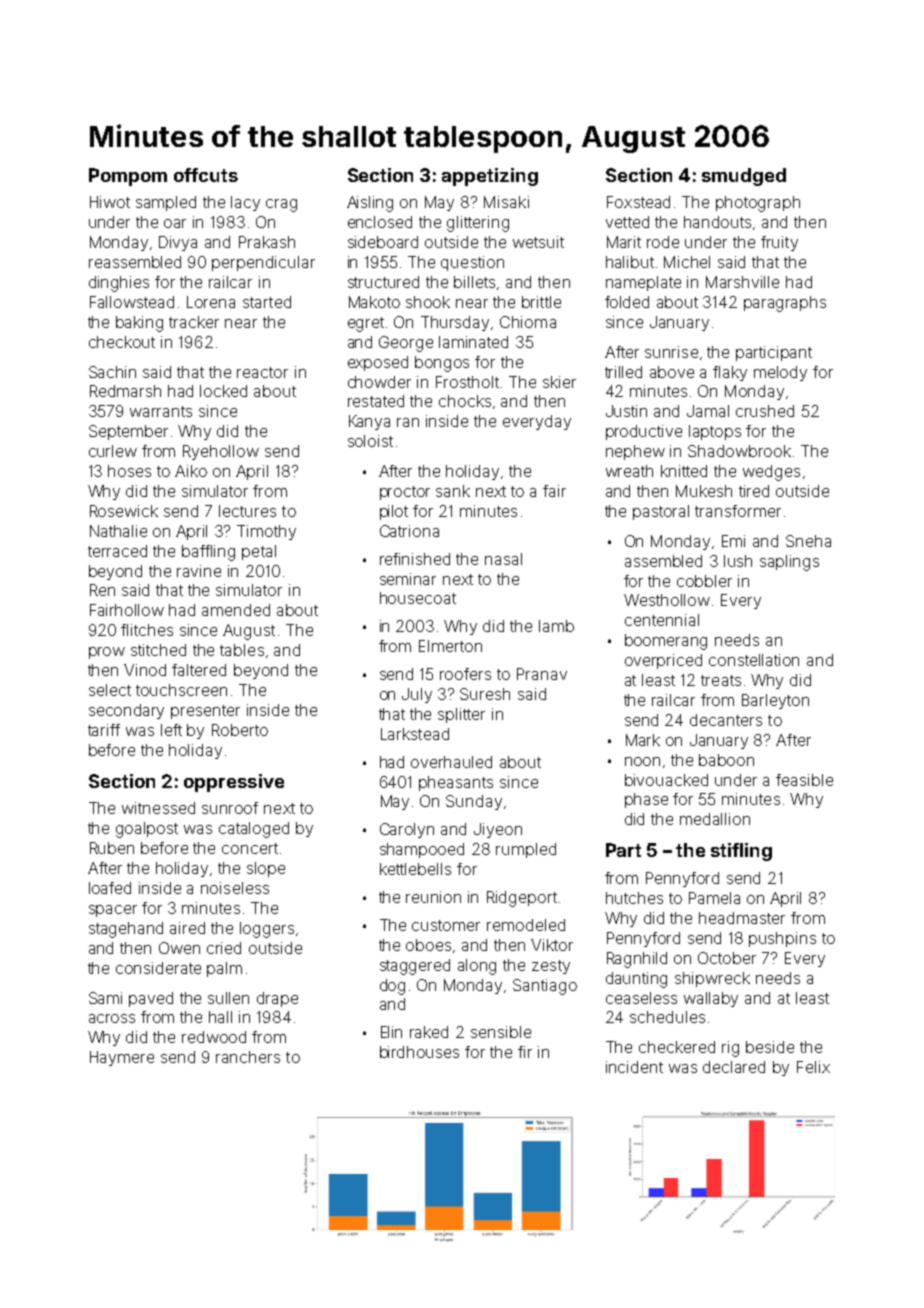 Image resolution: width=924 pixels, height=1308 pixels. Describe the element at coordinates (428, 302) in the document. I see `shook` at that location.
